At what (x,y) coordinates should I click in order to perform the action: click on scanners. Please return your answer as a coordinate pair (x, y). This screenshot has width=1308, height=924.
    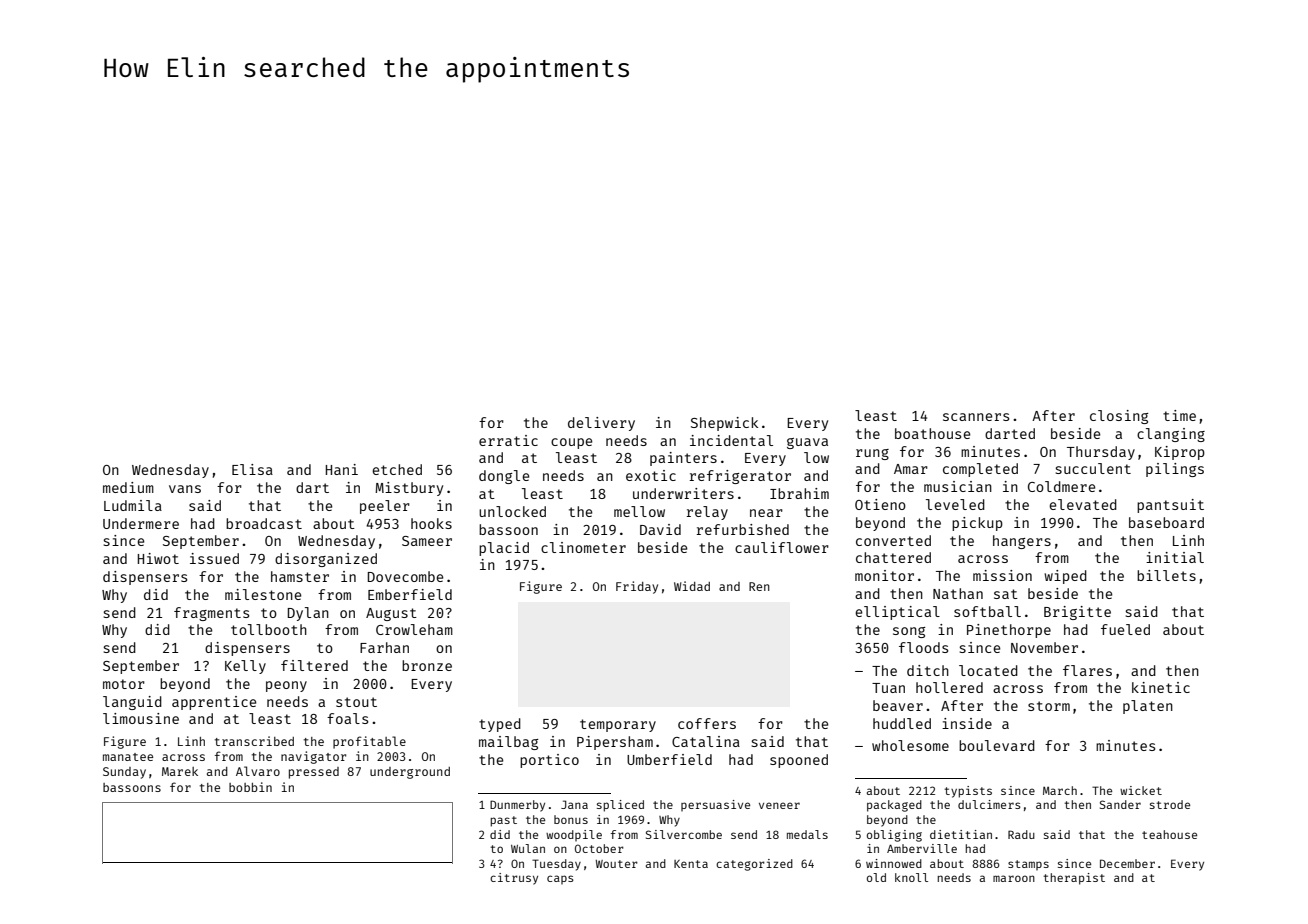
    Looking at the image, I should click on (976, 417).
